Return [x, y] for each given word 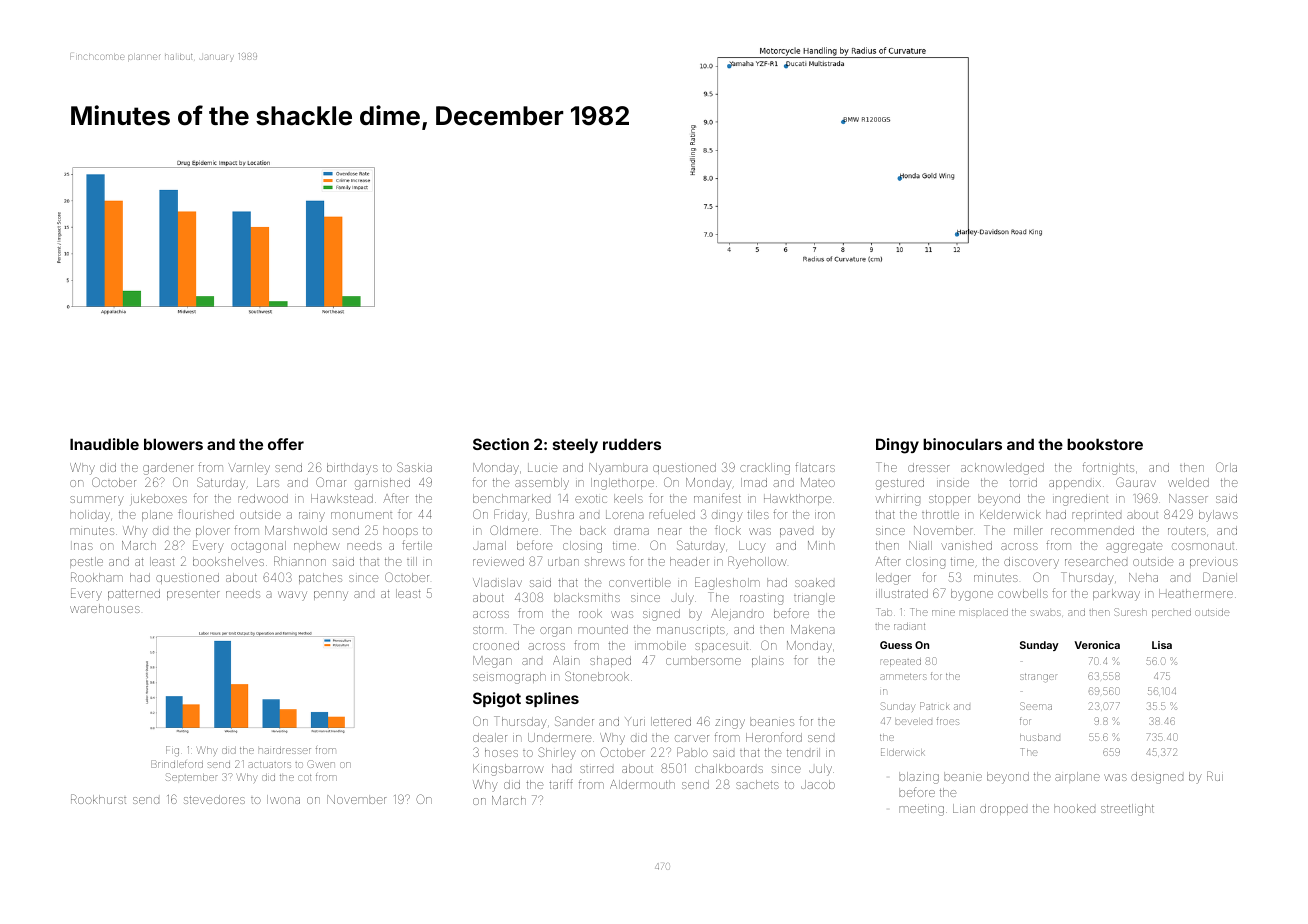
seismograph [509, 678]
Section [501, 444]
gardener [168, 469]
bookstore [1105, 444]
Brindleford [177, 764]
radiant [909, 626]
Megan [492, 662]
